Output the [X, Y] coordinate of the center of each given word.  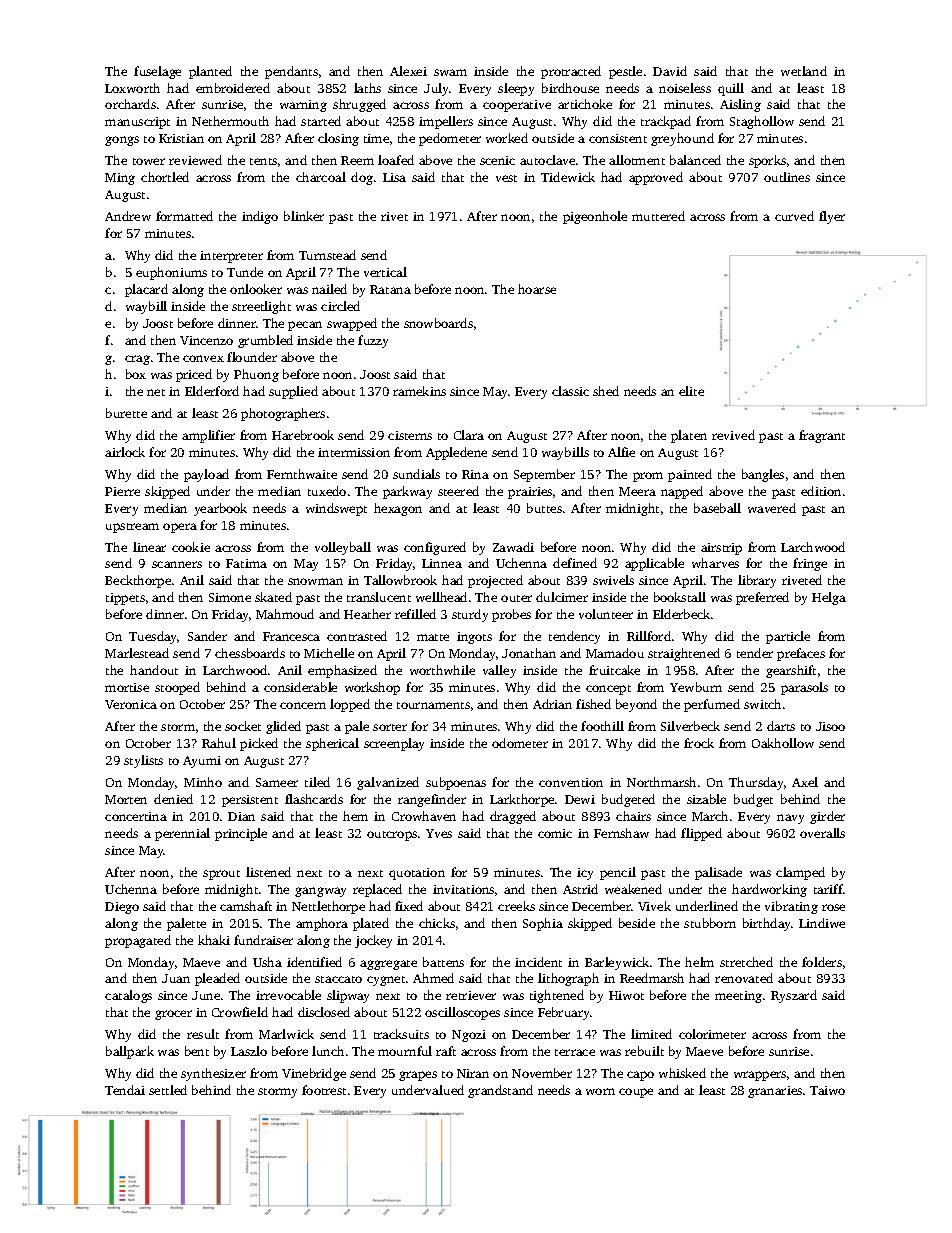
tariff [828, 889]
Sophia [543, 924]
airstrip [721, 549]
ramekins [419, 391]
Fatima [246, 563]
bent [197, 1051]
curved [794, 216]
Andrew [128, 216]
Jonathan [529, 653]
